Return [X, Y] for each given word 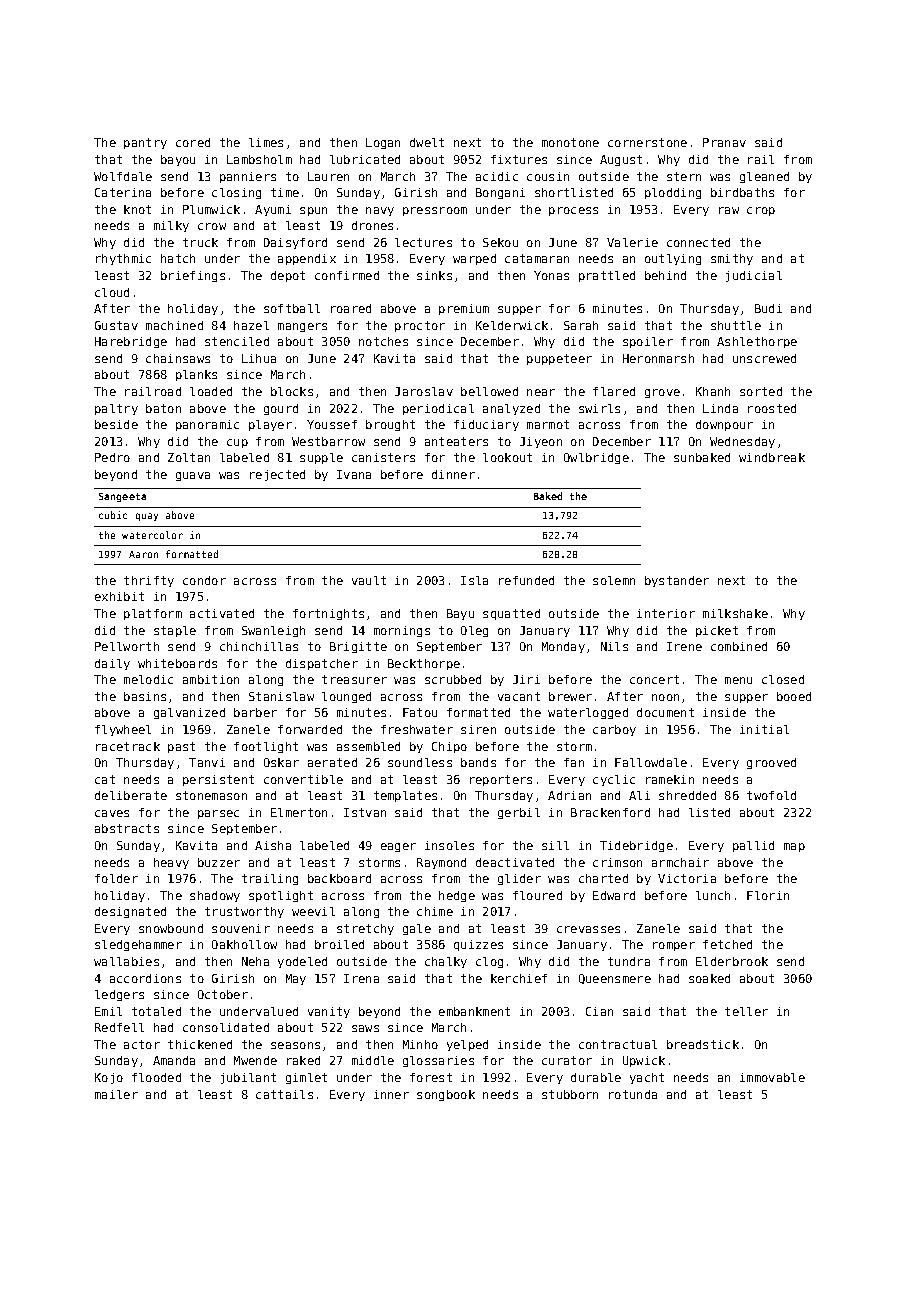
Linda [720, 408]
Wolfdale [123, 176]
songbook [446, 1095]
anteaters [456, 441]
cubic [113, 515]
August [621, 160]
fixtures [519, 159]
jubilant [248, 1078]
